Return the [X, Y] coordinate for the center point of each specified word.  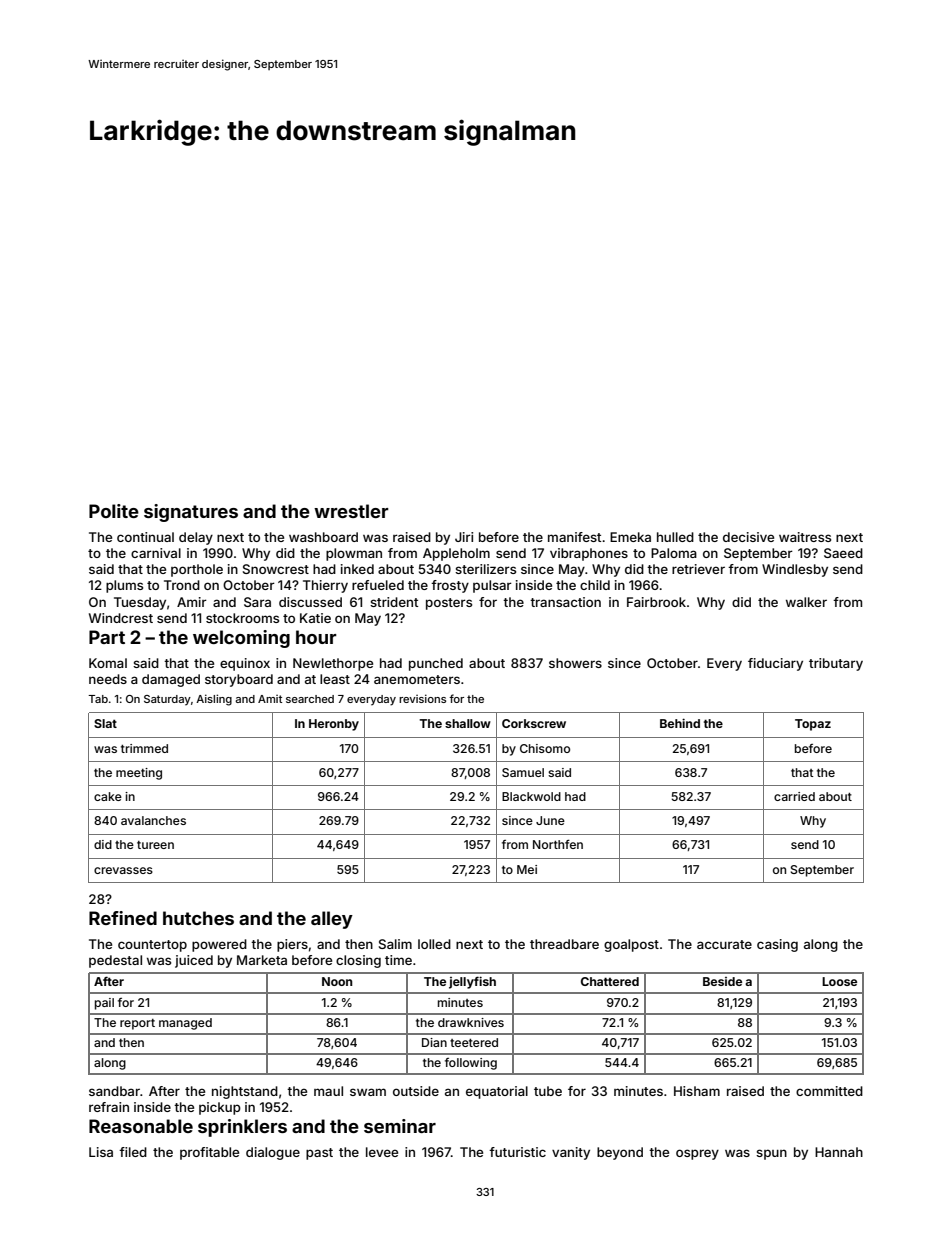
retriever [698, 569]
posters [449, 604]
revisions [422, 698]
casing [777, 945]
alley [332, 920]
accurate [724, 944]
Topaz [813, 725]
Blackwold [531, 796]
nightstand [245, 1092]
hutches [198, 918]
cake [108, 796]
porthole [197, 570]
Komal [108, 663]
